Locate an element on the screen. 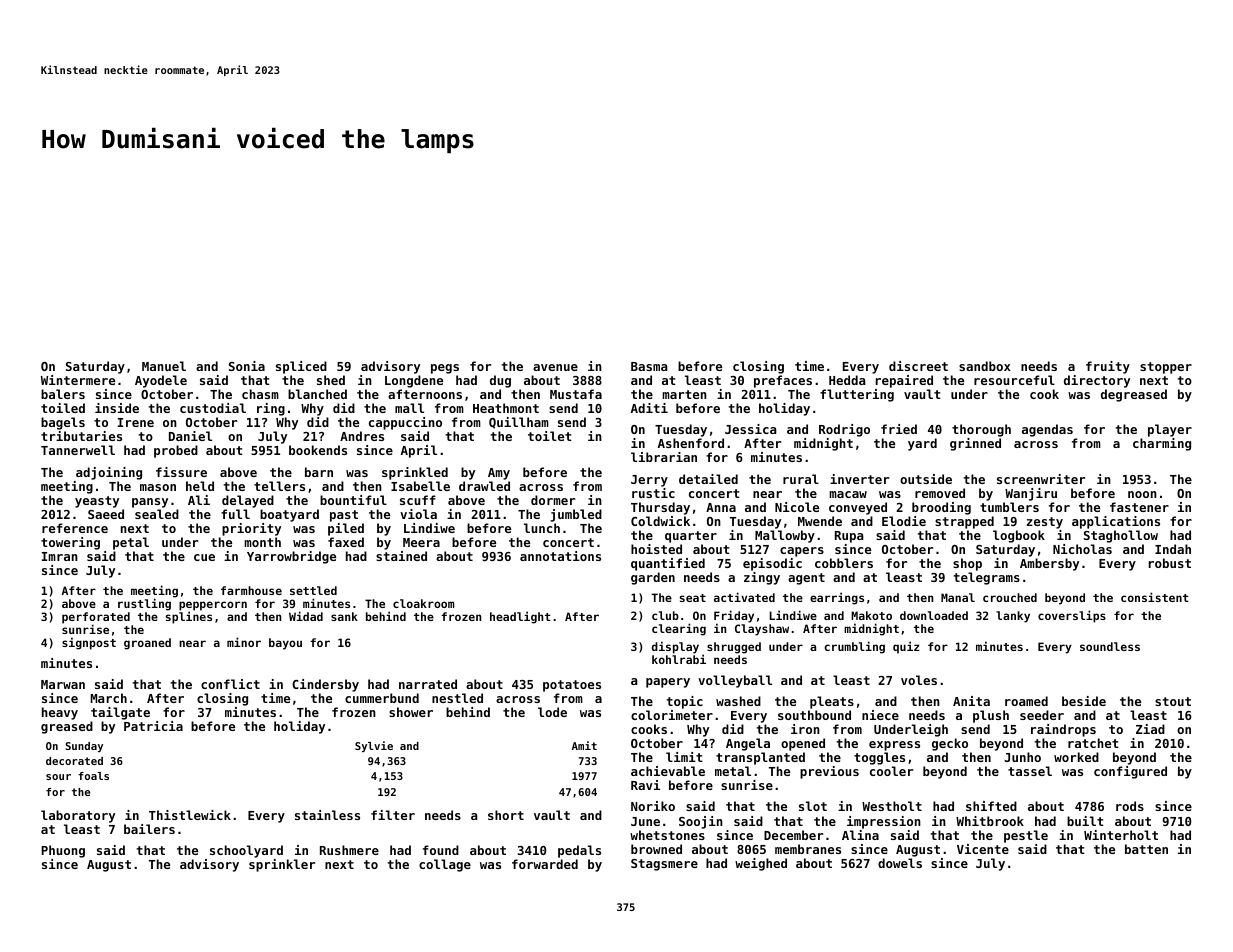  sprinkler is located at coordinates (282, 865).
